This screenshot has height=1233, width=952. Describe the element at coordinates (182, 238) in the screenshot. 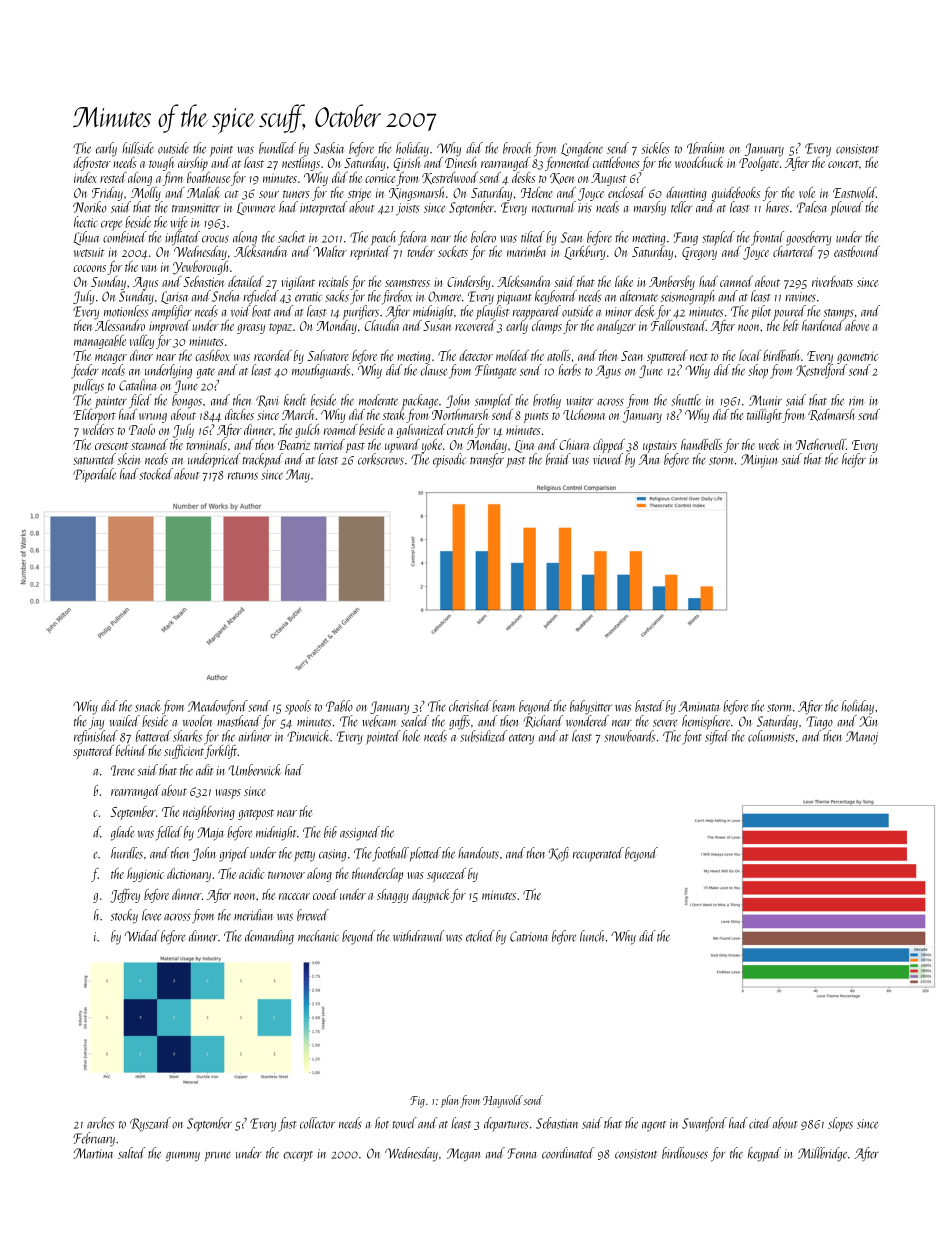

I see `inflated` at that location.
